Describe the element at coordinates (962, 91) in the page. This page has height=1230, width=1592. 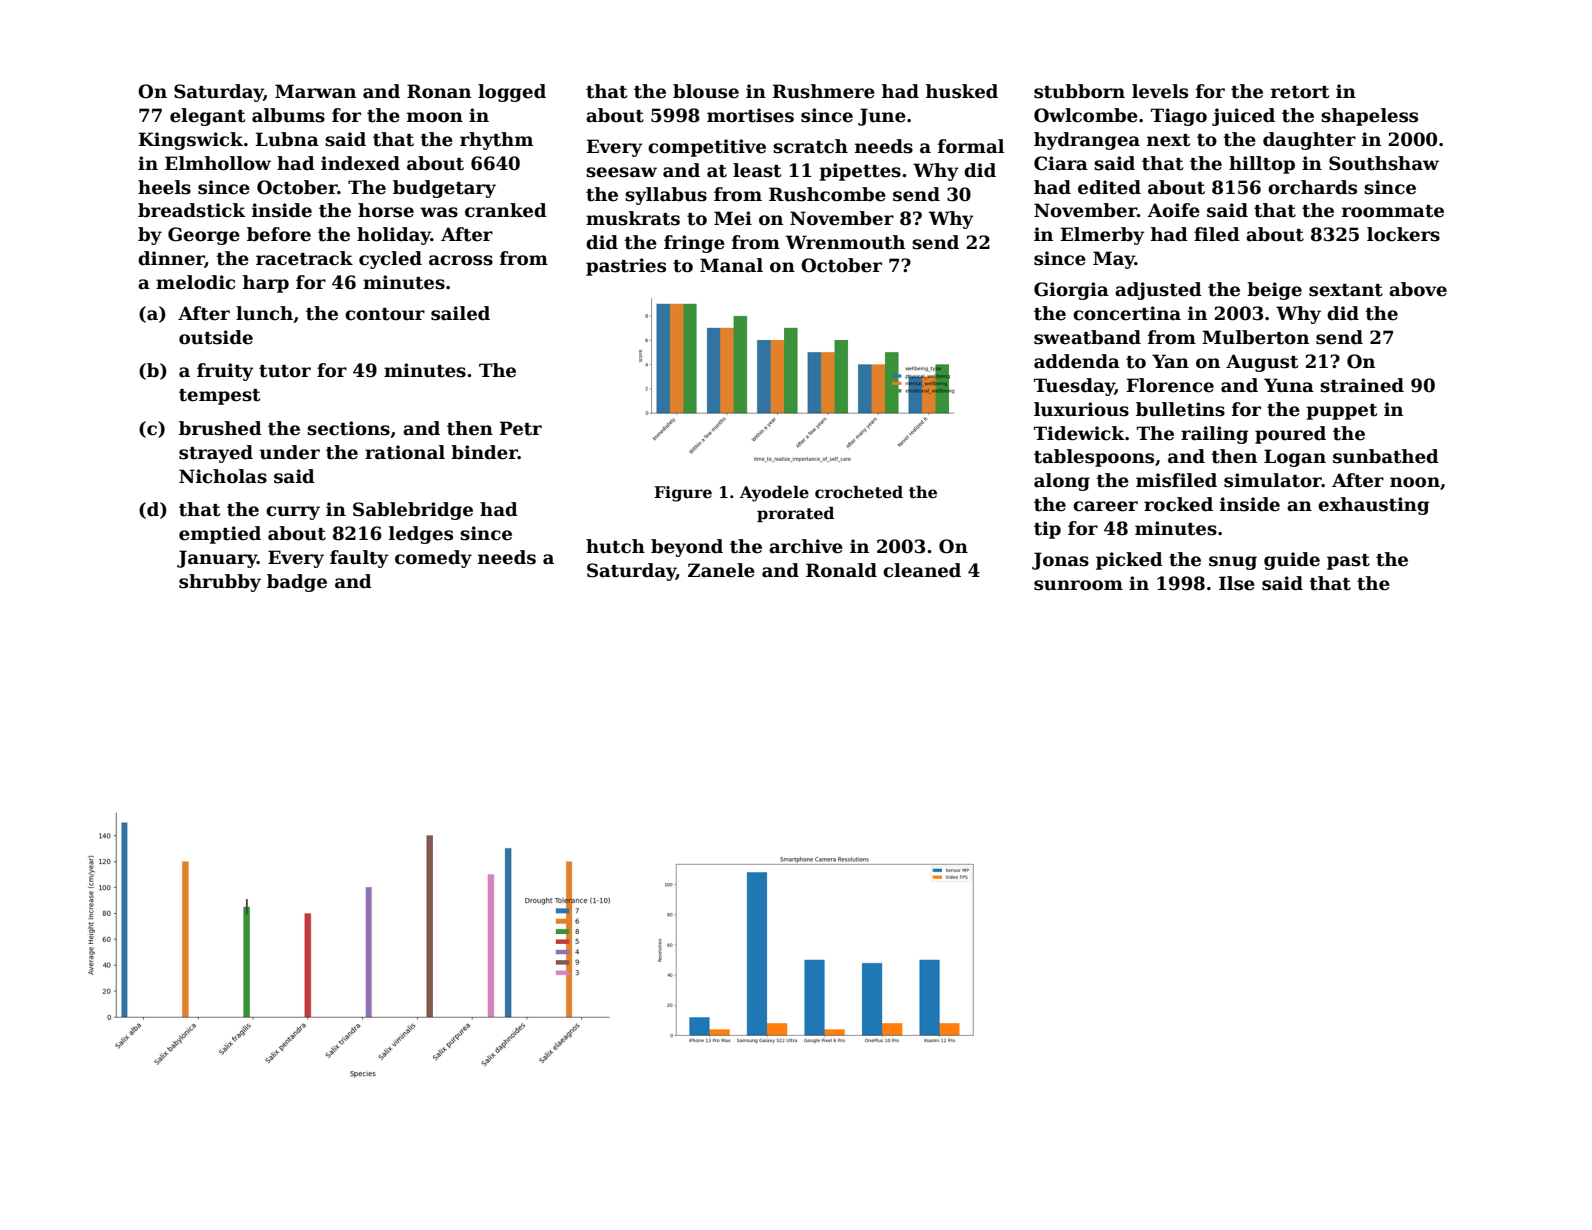
I see `husked` at that location.
